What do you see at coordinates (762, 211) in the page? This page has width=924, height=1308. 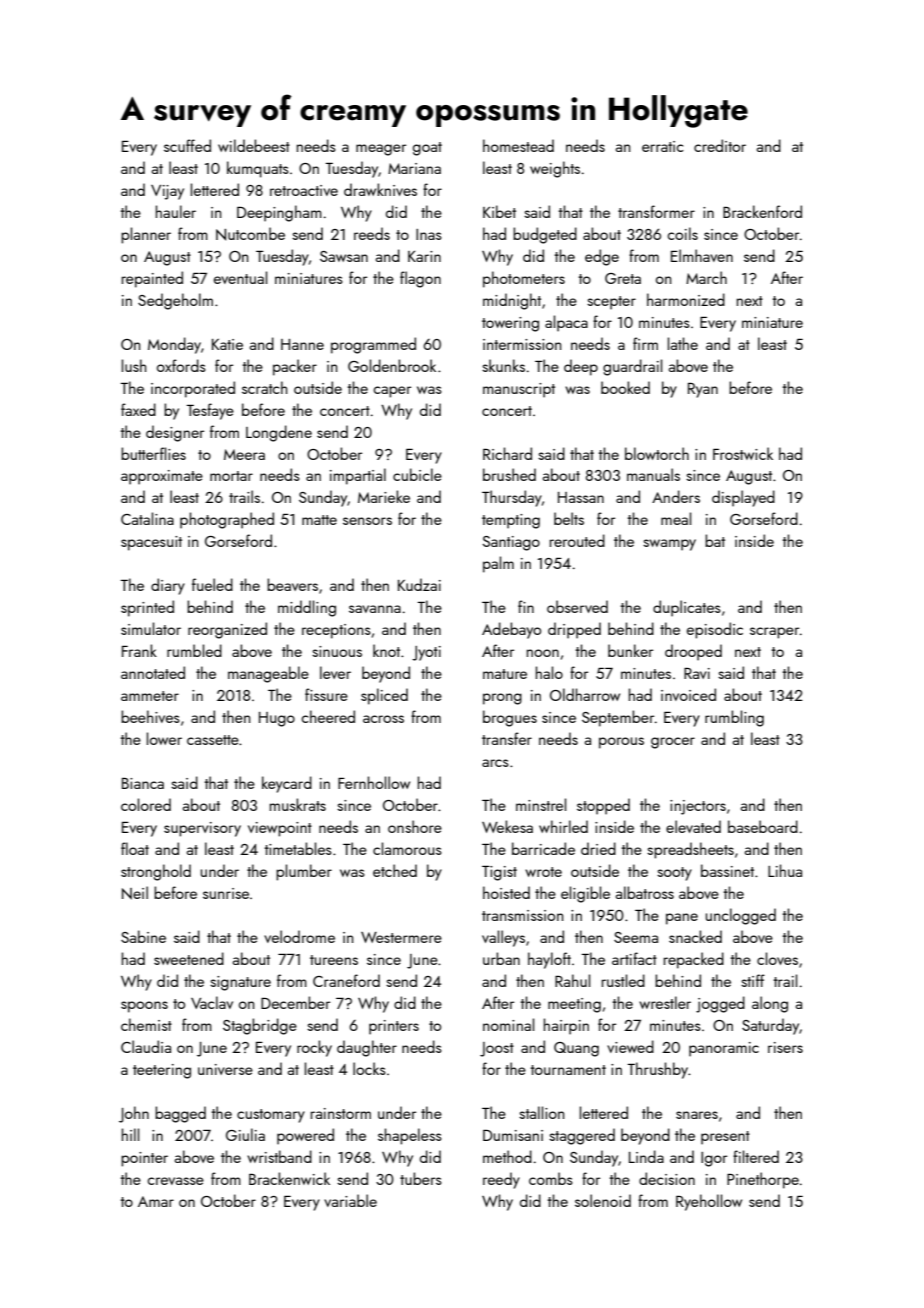 I see `Brackenford` at bounding box center [762, 211].
